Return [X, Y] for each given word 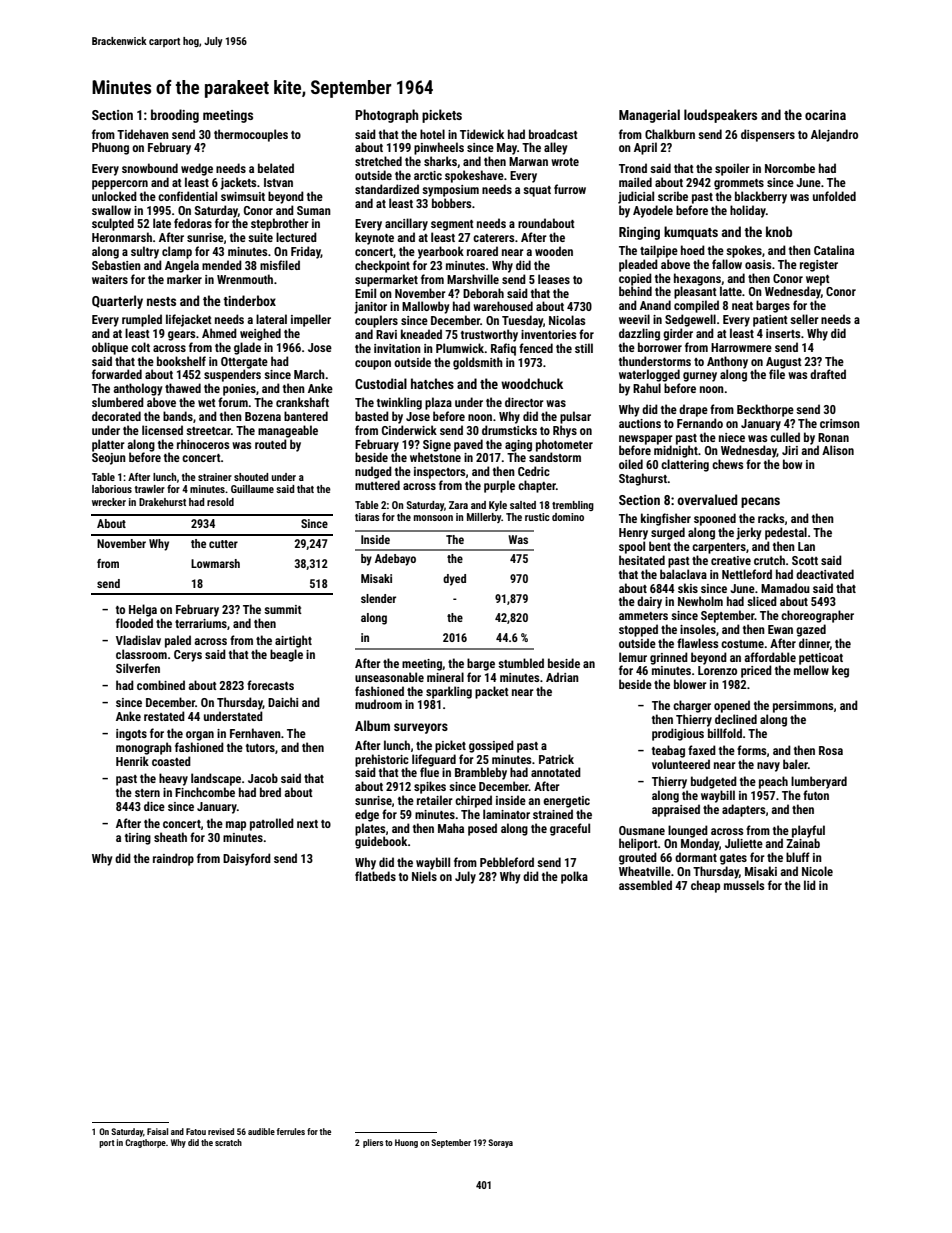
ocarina [825, 115]
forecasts [270, 685]
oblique [110, 348]
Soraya [500, 1143]
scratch [228, 1142]
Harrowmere [741, 347]
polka [574, 877]
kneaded [421, 334]
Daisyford [247, 859]
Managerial [649, 116]
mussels [744, 885]
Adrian [562, 677]
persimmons [803, 707]
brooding [175, 116]
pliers [373, 1143]
